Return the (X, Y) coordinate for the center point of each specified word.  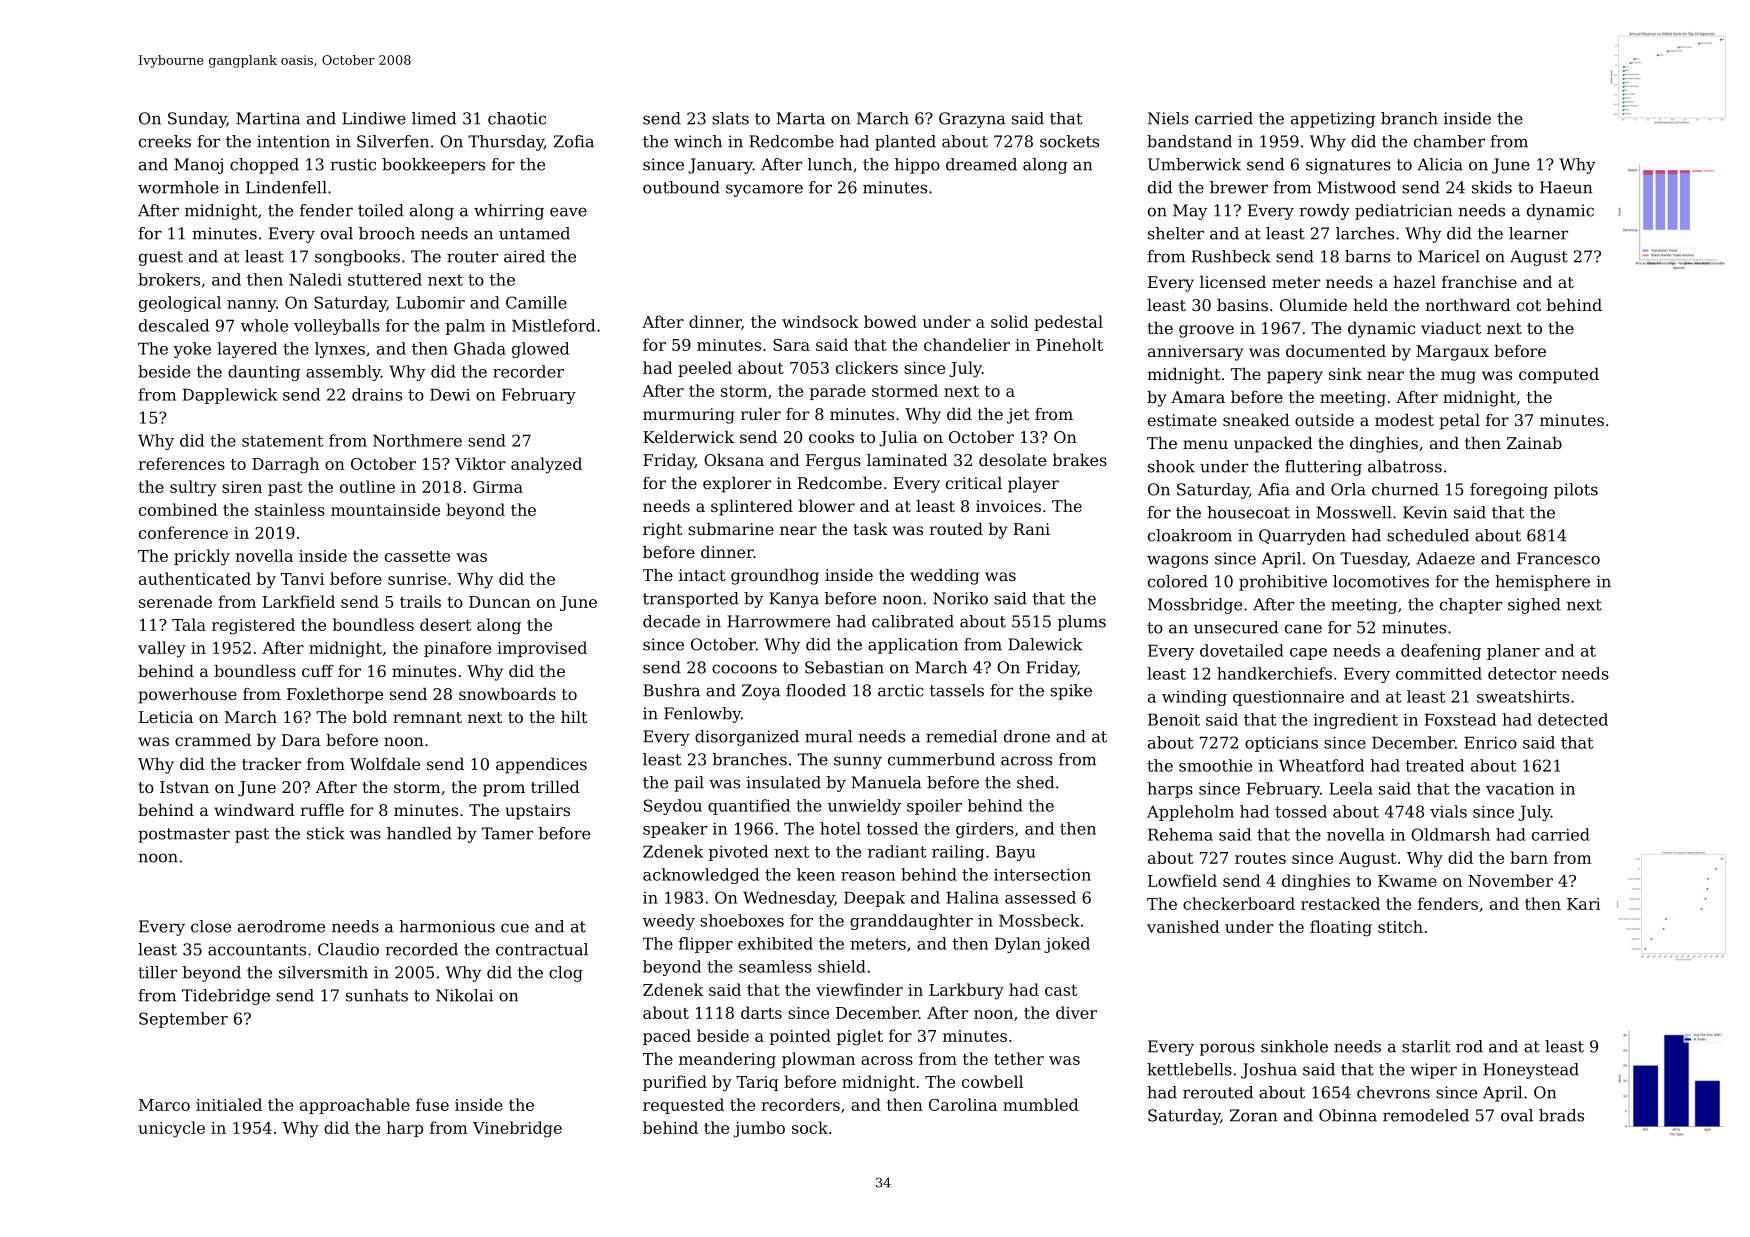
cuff (318, 671)
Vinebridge (517, 1129)
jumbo (759, 1129)
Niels (1168, 118)
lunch (830, 164)
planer (1513, 652)
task (870, 529)
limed (434, 118)
